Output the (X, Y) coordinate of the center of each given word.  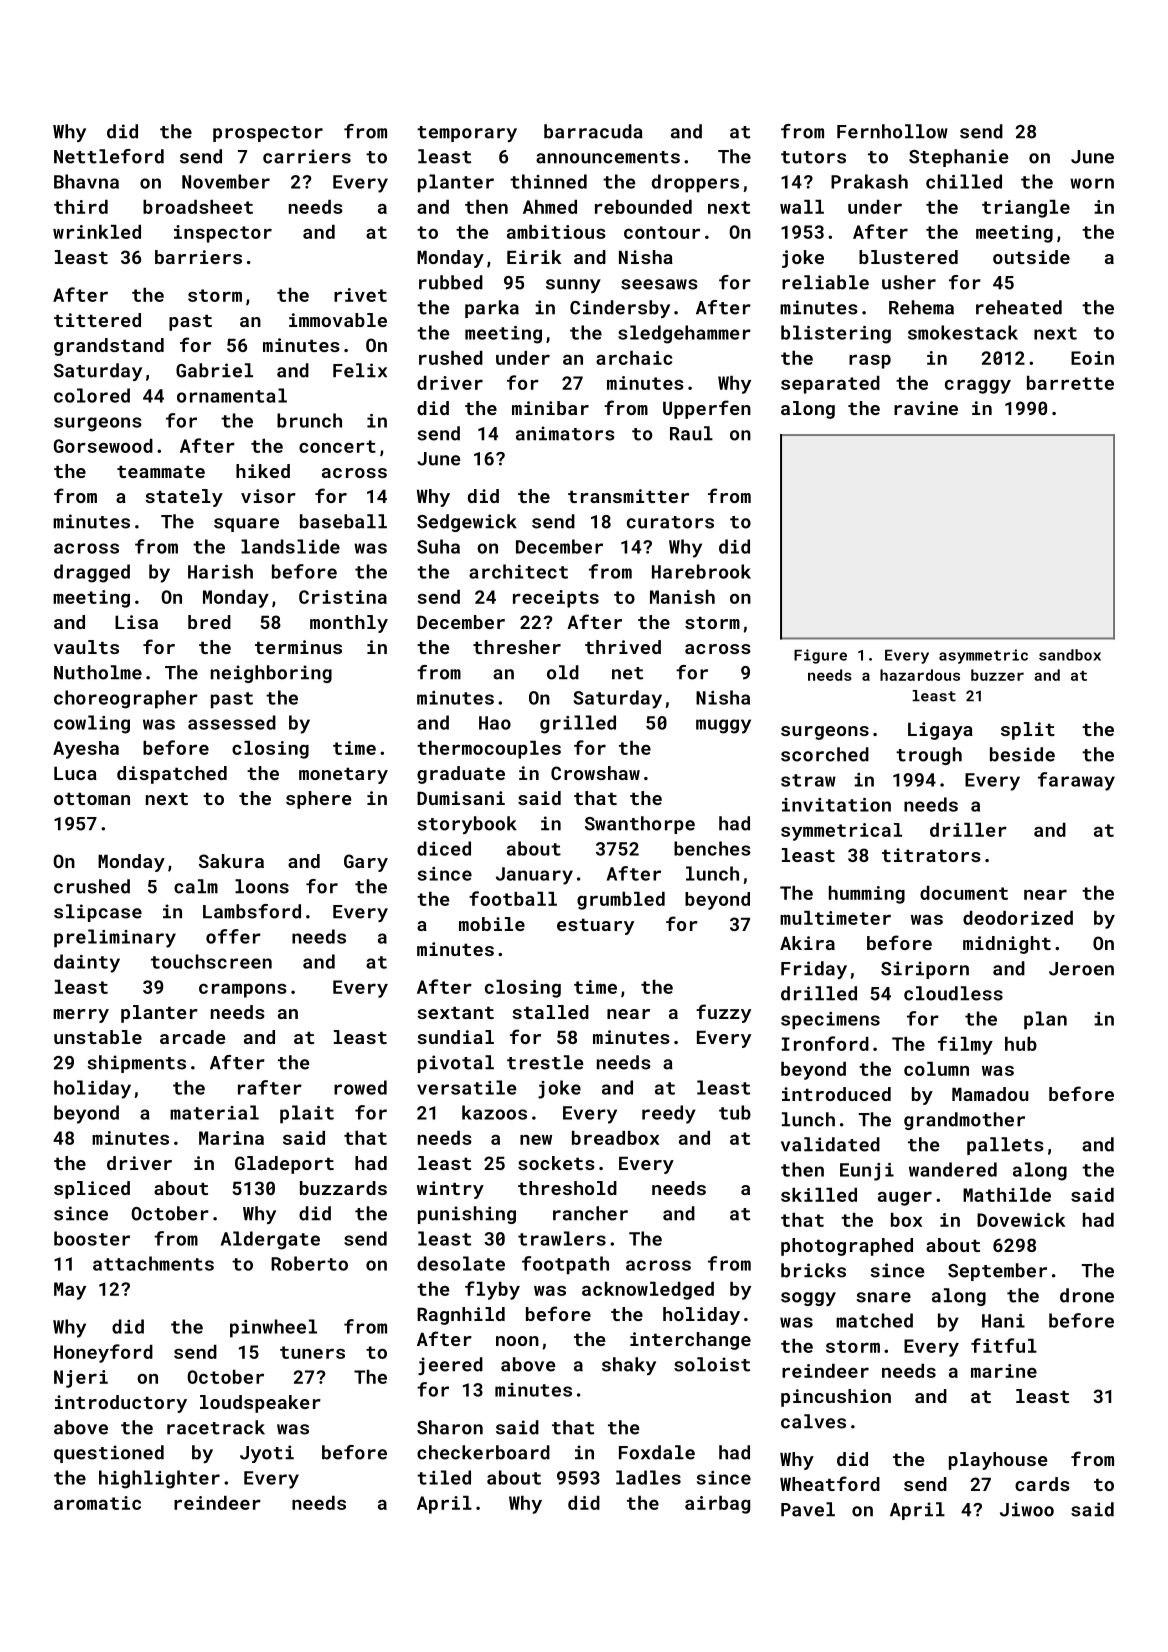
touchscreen (211, 961)
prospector (268, 134)
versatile (467, 1087)
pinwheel (273, 1328)
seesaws (659, 284)
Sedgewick (467, 523)
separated (830, 385)
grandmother (964, 1121)
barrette (1070, 383)
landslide (290, 546)
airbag (717, 1505)
